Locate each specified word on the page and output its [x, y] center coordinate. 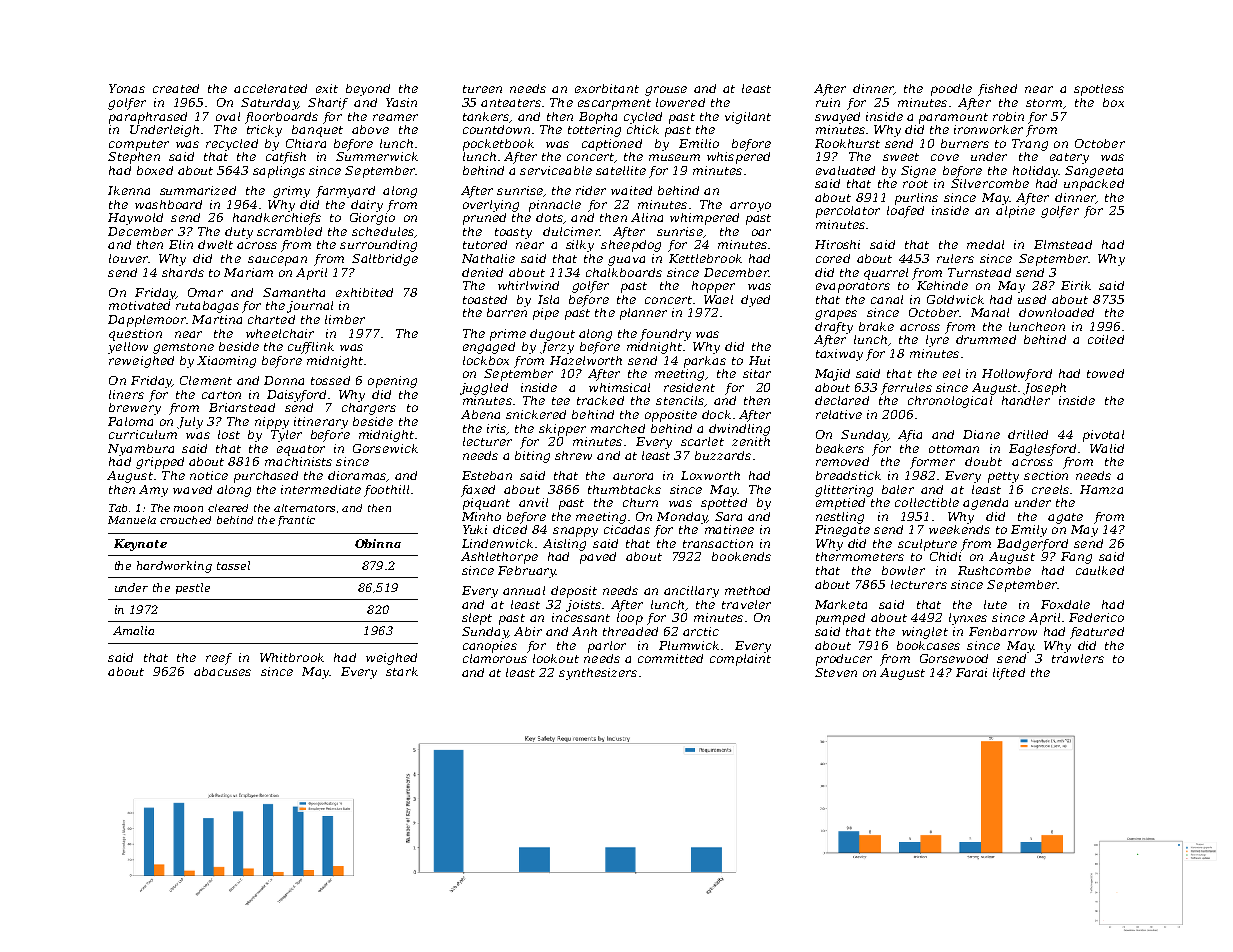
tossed [330, 380]
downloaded [1056, 312]
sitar [757, 373]
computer [139, 145]
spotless [1099, 90]
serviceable [556, 170]
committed [670, 658]
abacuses [222, 671]
